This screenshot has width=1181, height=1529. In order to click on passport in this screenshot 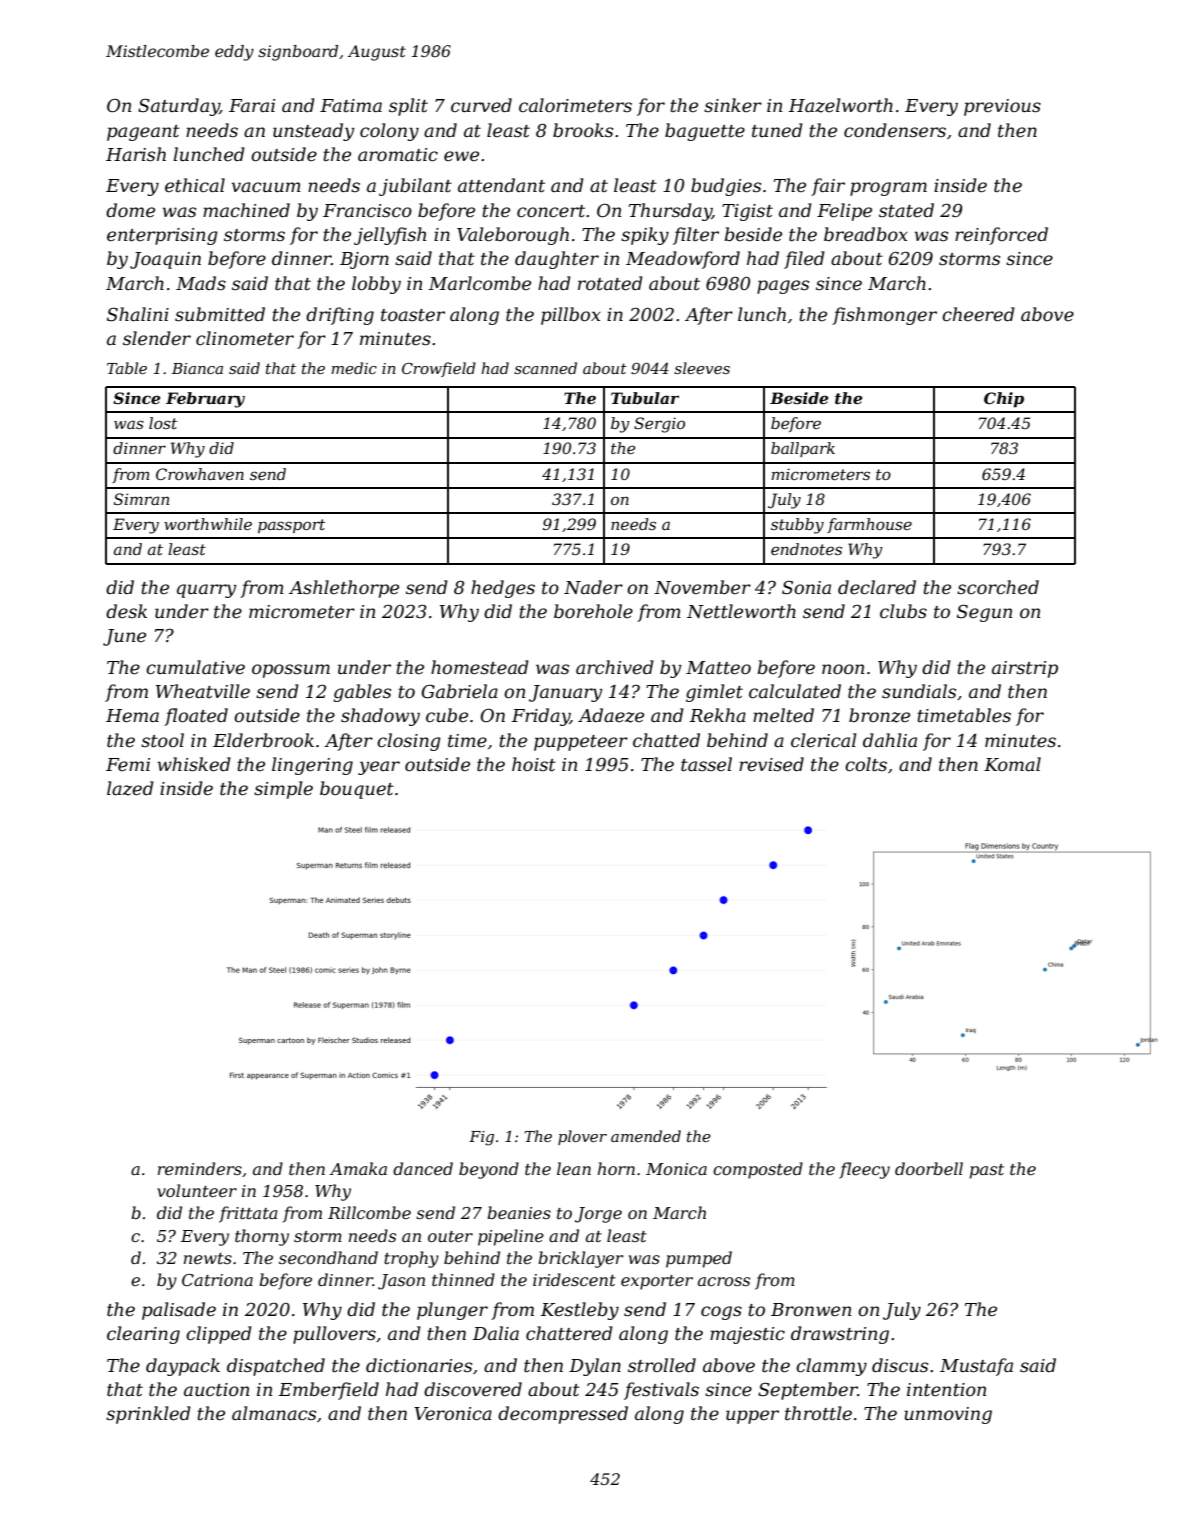, I will do `click(291, 526)`.
